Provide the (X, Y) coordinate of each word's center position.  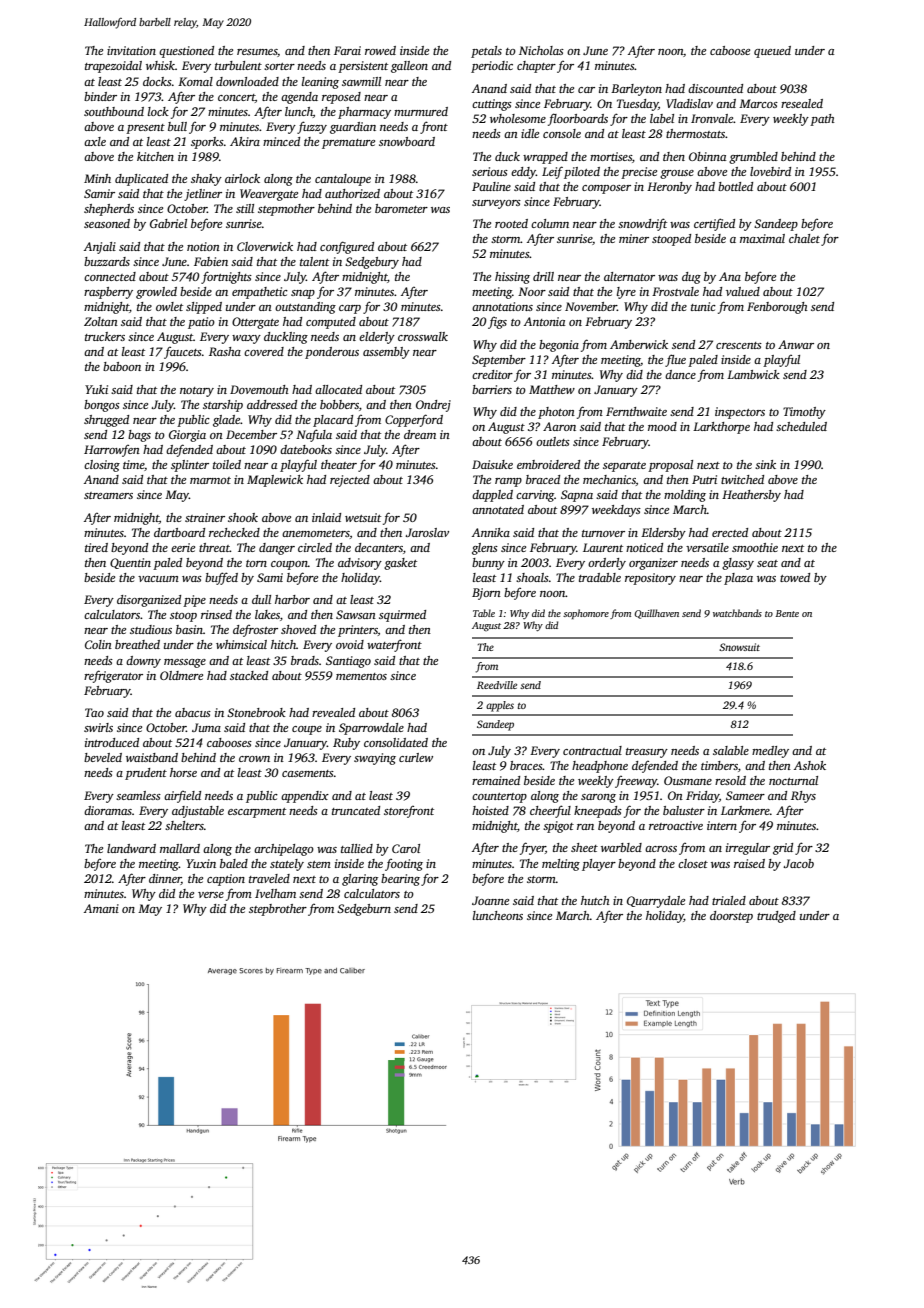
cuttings (492, 105)
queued (772, 52)
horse (183, 772)
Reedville (497, 685)
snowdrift (642, 224)
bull (177, 126)
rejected (350, 481)
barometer (401, 208)
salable (731, 750)
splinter (190, 466)
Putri (704, 479)
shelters (184, 825)
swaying (375, 759)
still (245, 208)
